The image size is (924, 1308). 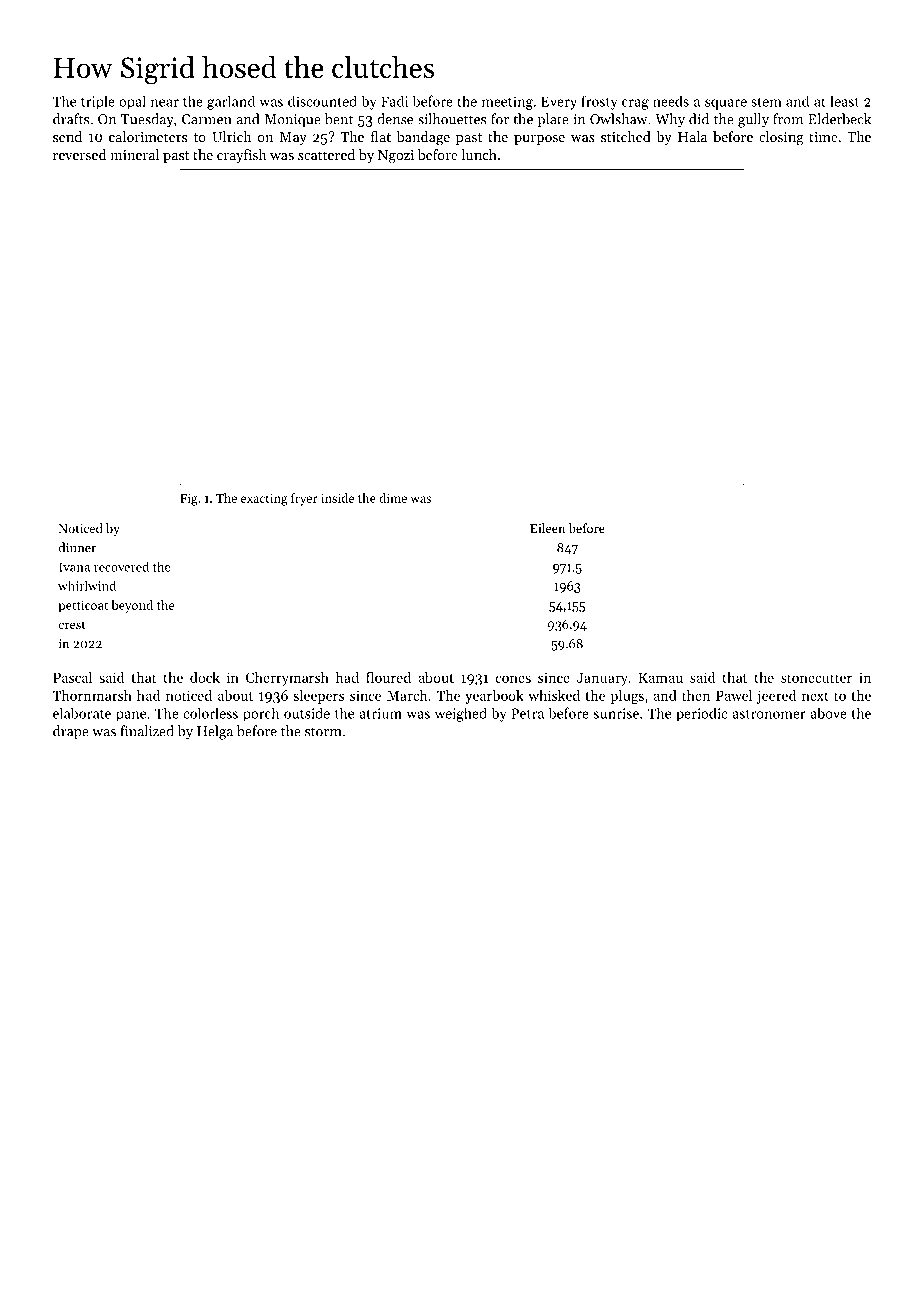 I want to click on Ivana, so click(x=74, y=567).
